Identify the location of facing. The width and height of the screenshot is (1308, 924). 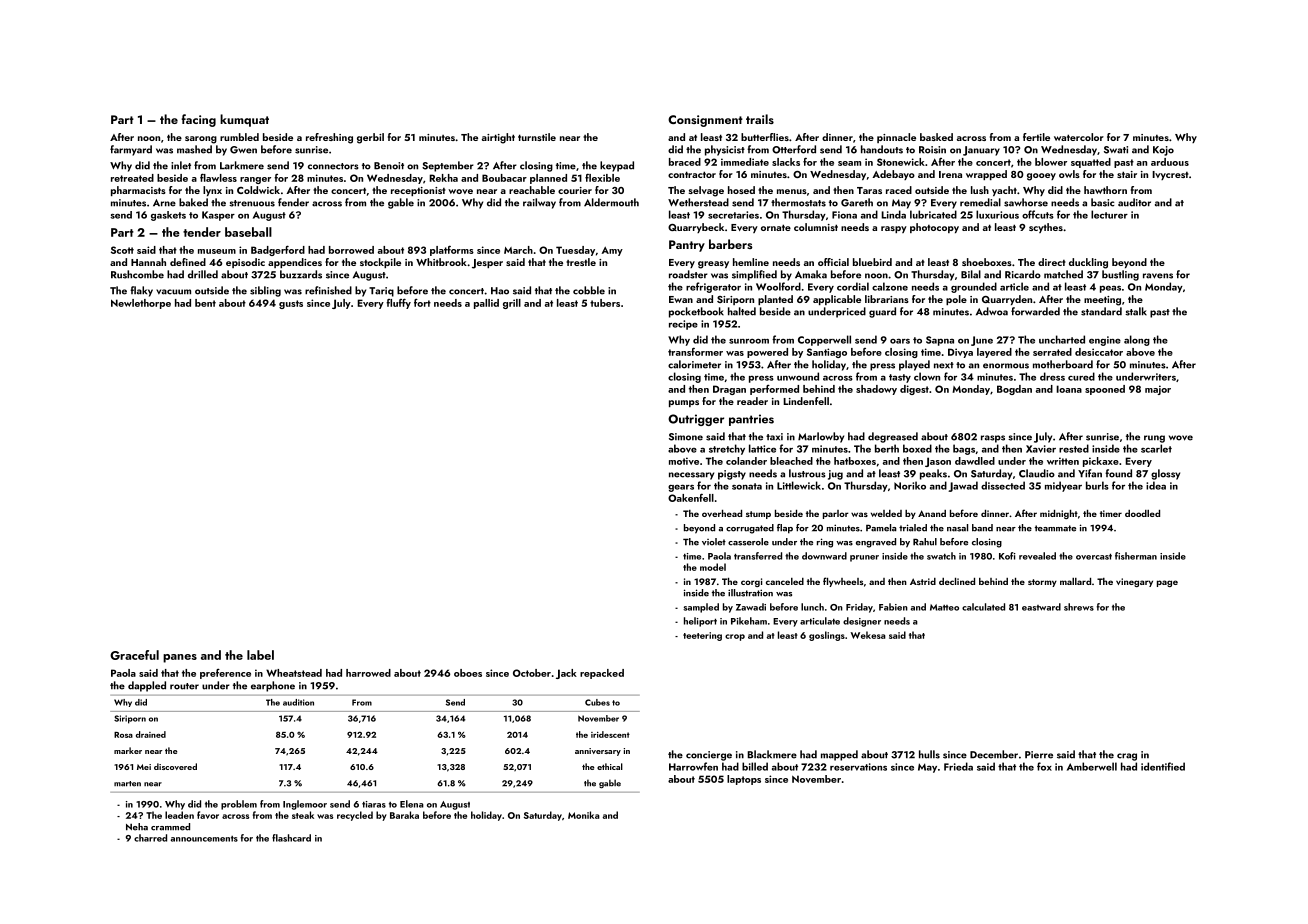
(198, 120).
